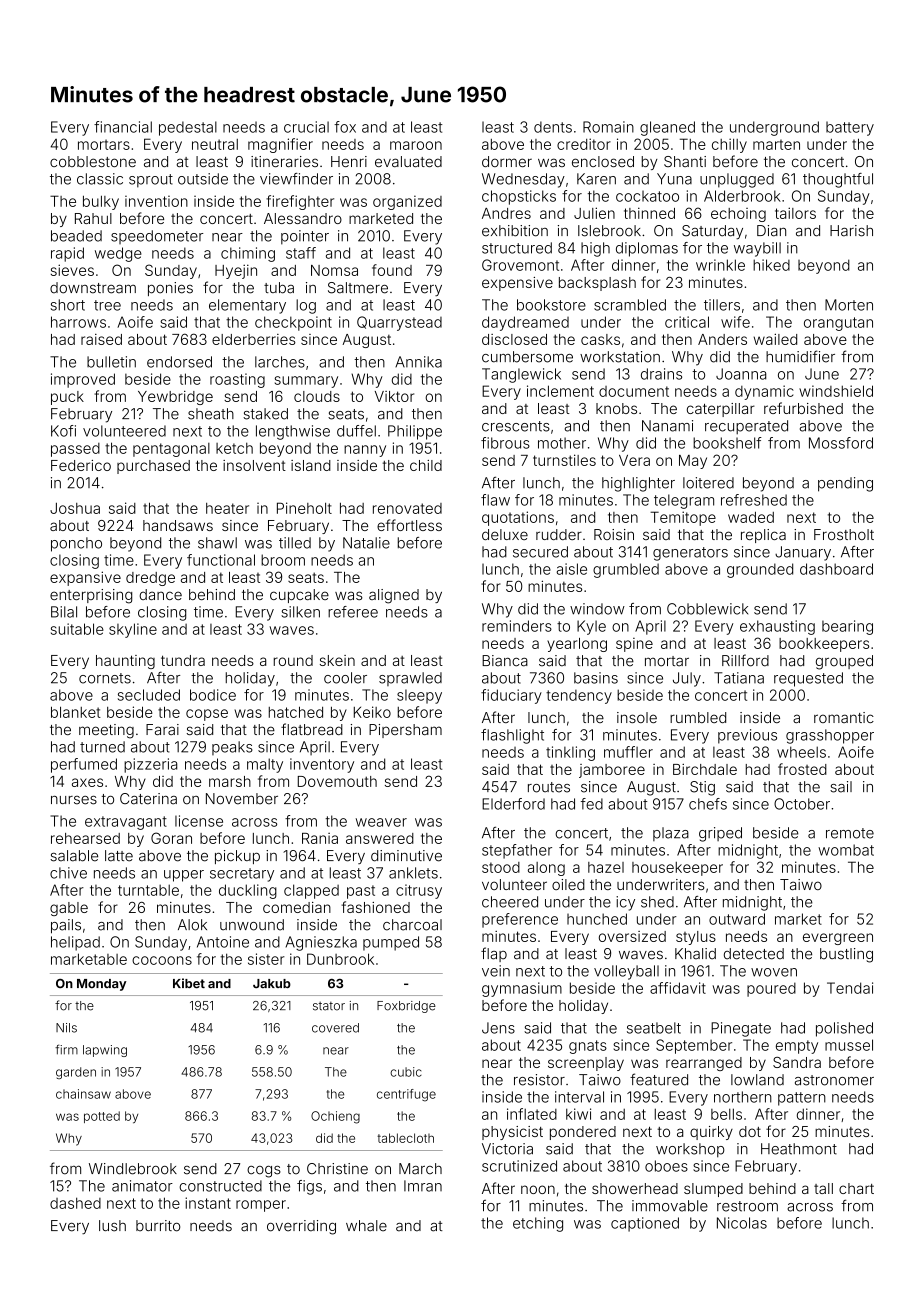 Image resolution: width=924 pixels, height=1308 pixels. Describe the element at coordinates (684, 501) in the page. I see `telegram` at that location.
